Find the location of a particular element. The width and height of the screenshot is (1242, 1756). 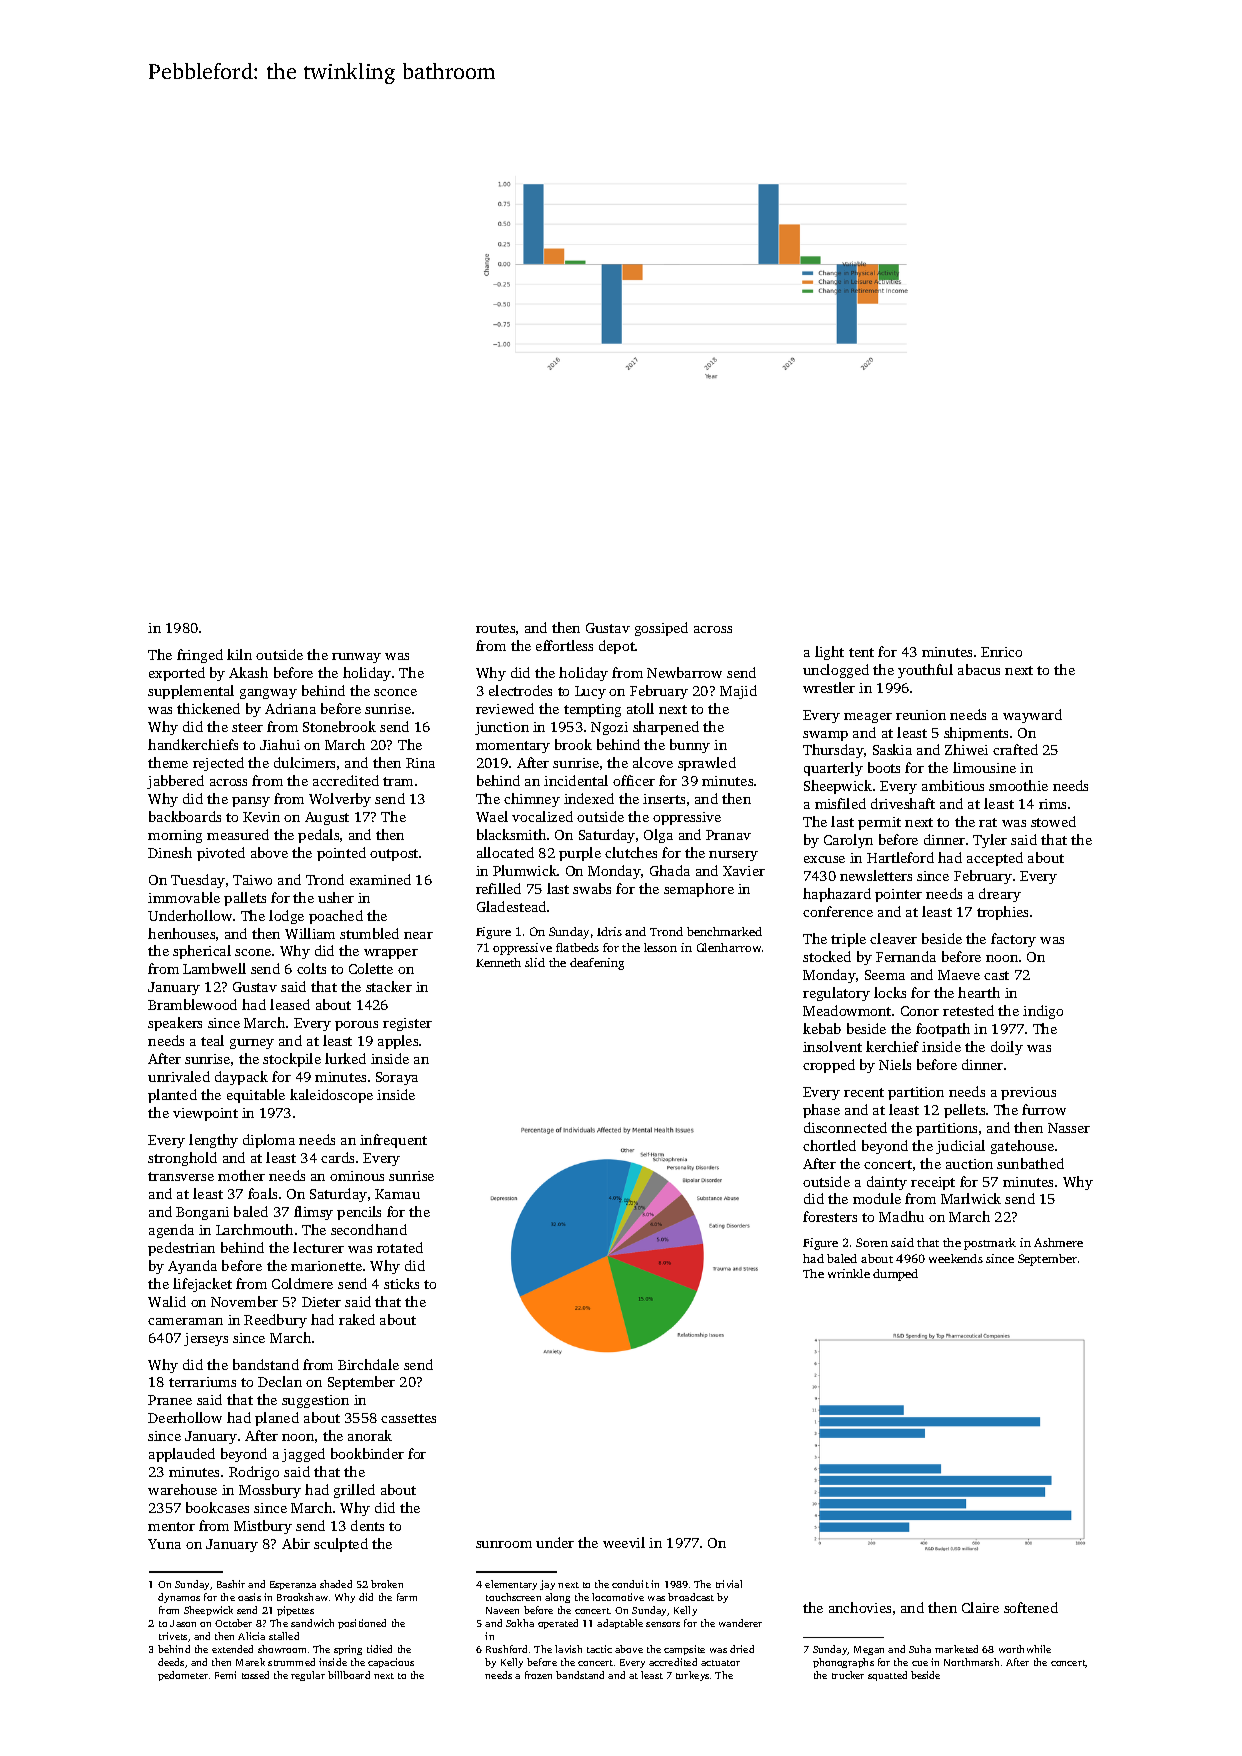

routes is located at coordinates (495, 628).
